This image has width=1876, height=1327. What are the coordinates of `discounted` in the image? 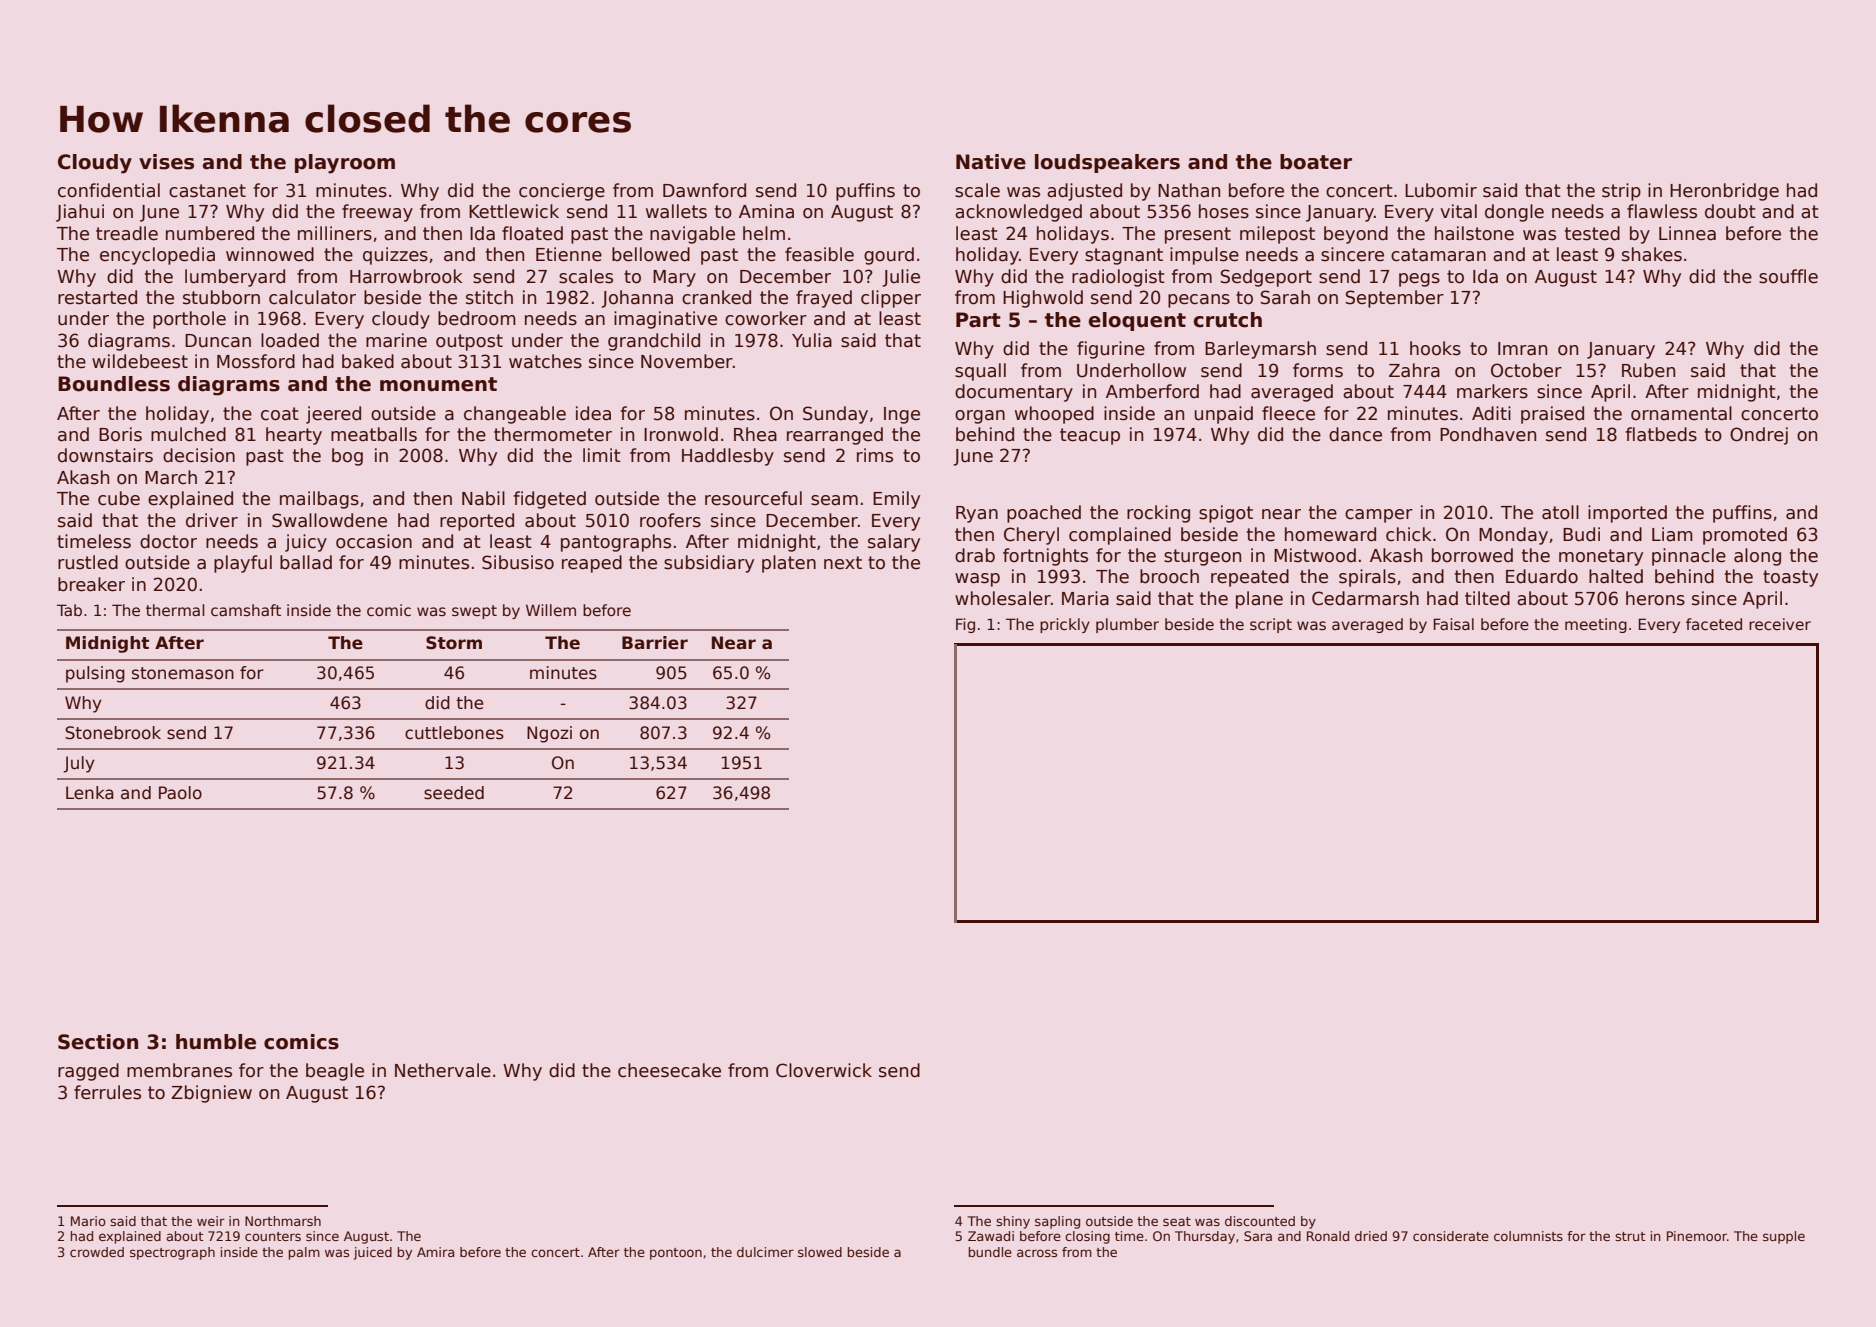 It's located at (1260, 1221).
